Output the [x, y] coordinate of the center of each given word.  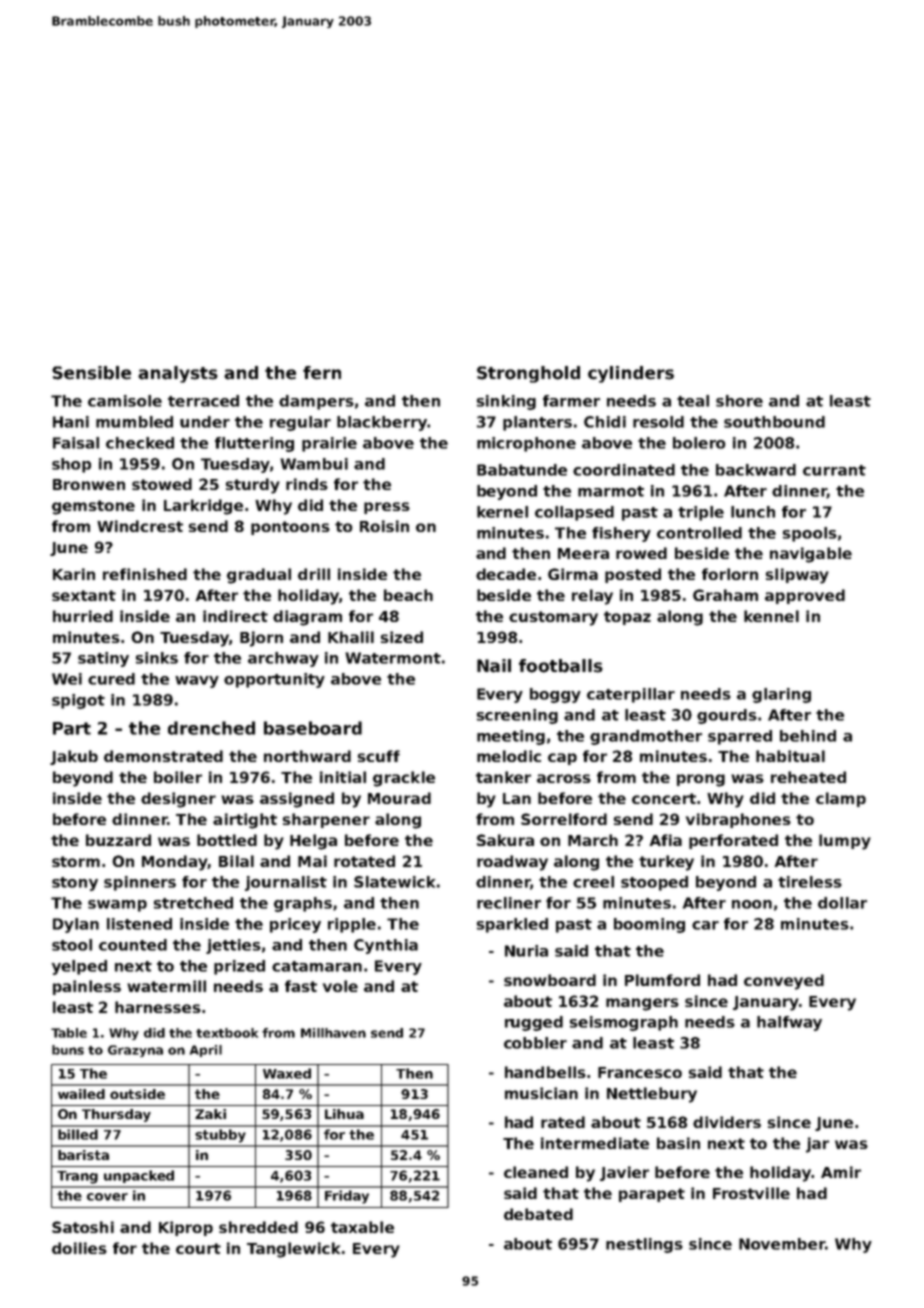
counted [133, 945]
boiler [178, 777]
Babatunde [522, 470]
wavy [197, 682]
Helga [313, 842]
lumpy [845, 842]
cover [107, 1197]
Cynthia [386, 946]
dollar [842, 903]
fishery [621, 534]
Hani [71, 422]
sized [402, 637]
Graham [725, 595]
